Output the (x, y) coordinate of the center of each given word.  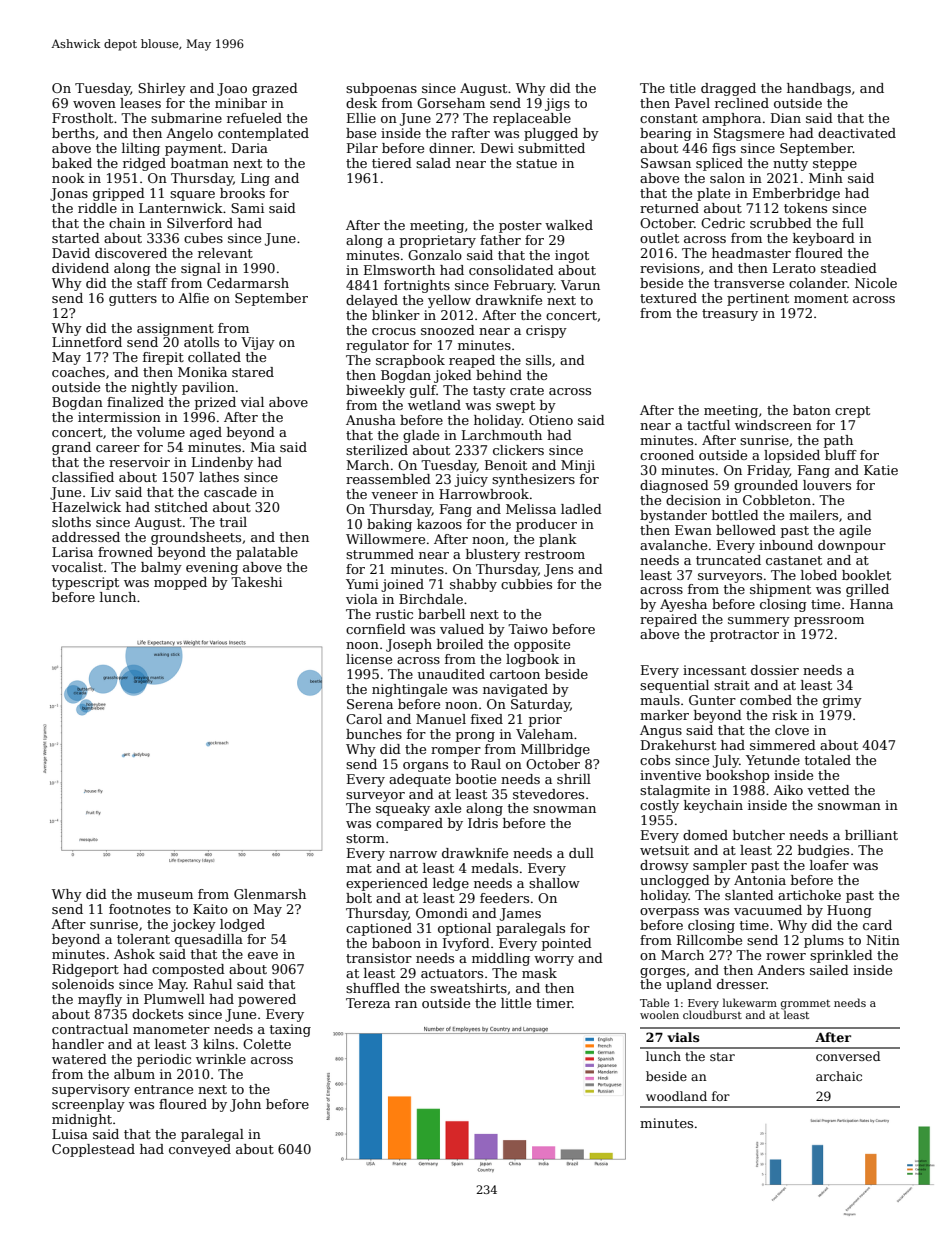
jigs (557, 104)
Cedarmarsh (248, 283)
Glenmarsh (270, 894)
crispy (546, 331)
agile (855, 531)
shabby (473, 585)
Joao (232, 89)
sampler (720, 866)
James (520, 914)
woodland (676, 1096)
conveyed (200, 1150)
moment (821, 298)
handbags (819, 89)
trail (233, 522)
